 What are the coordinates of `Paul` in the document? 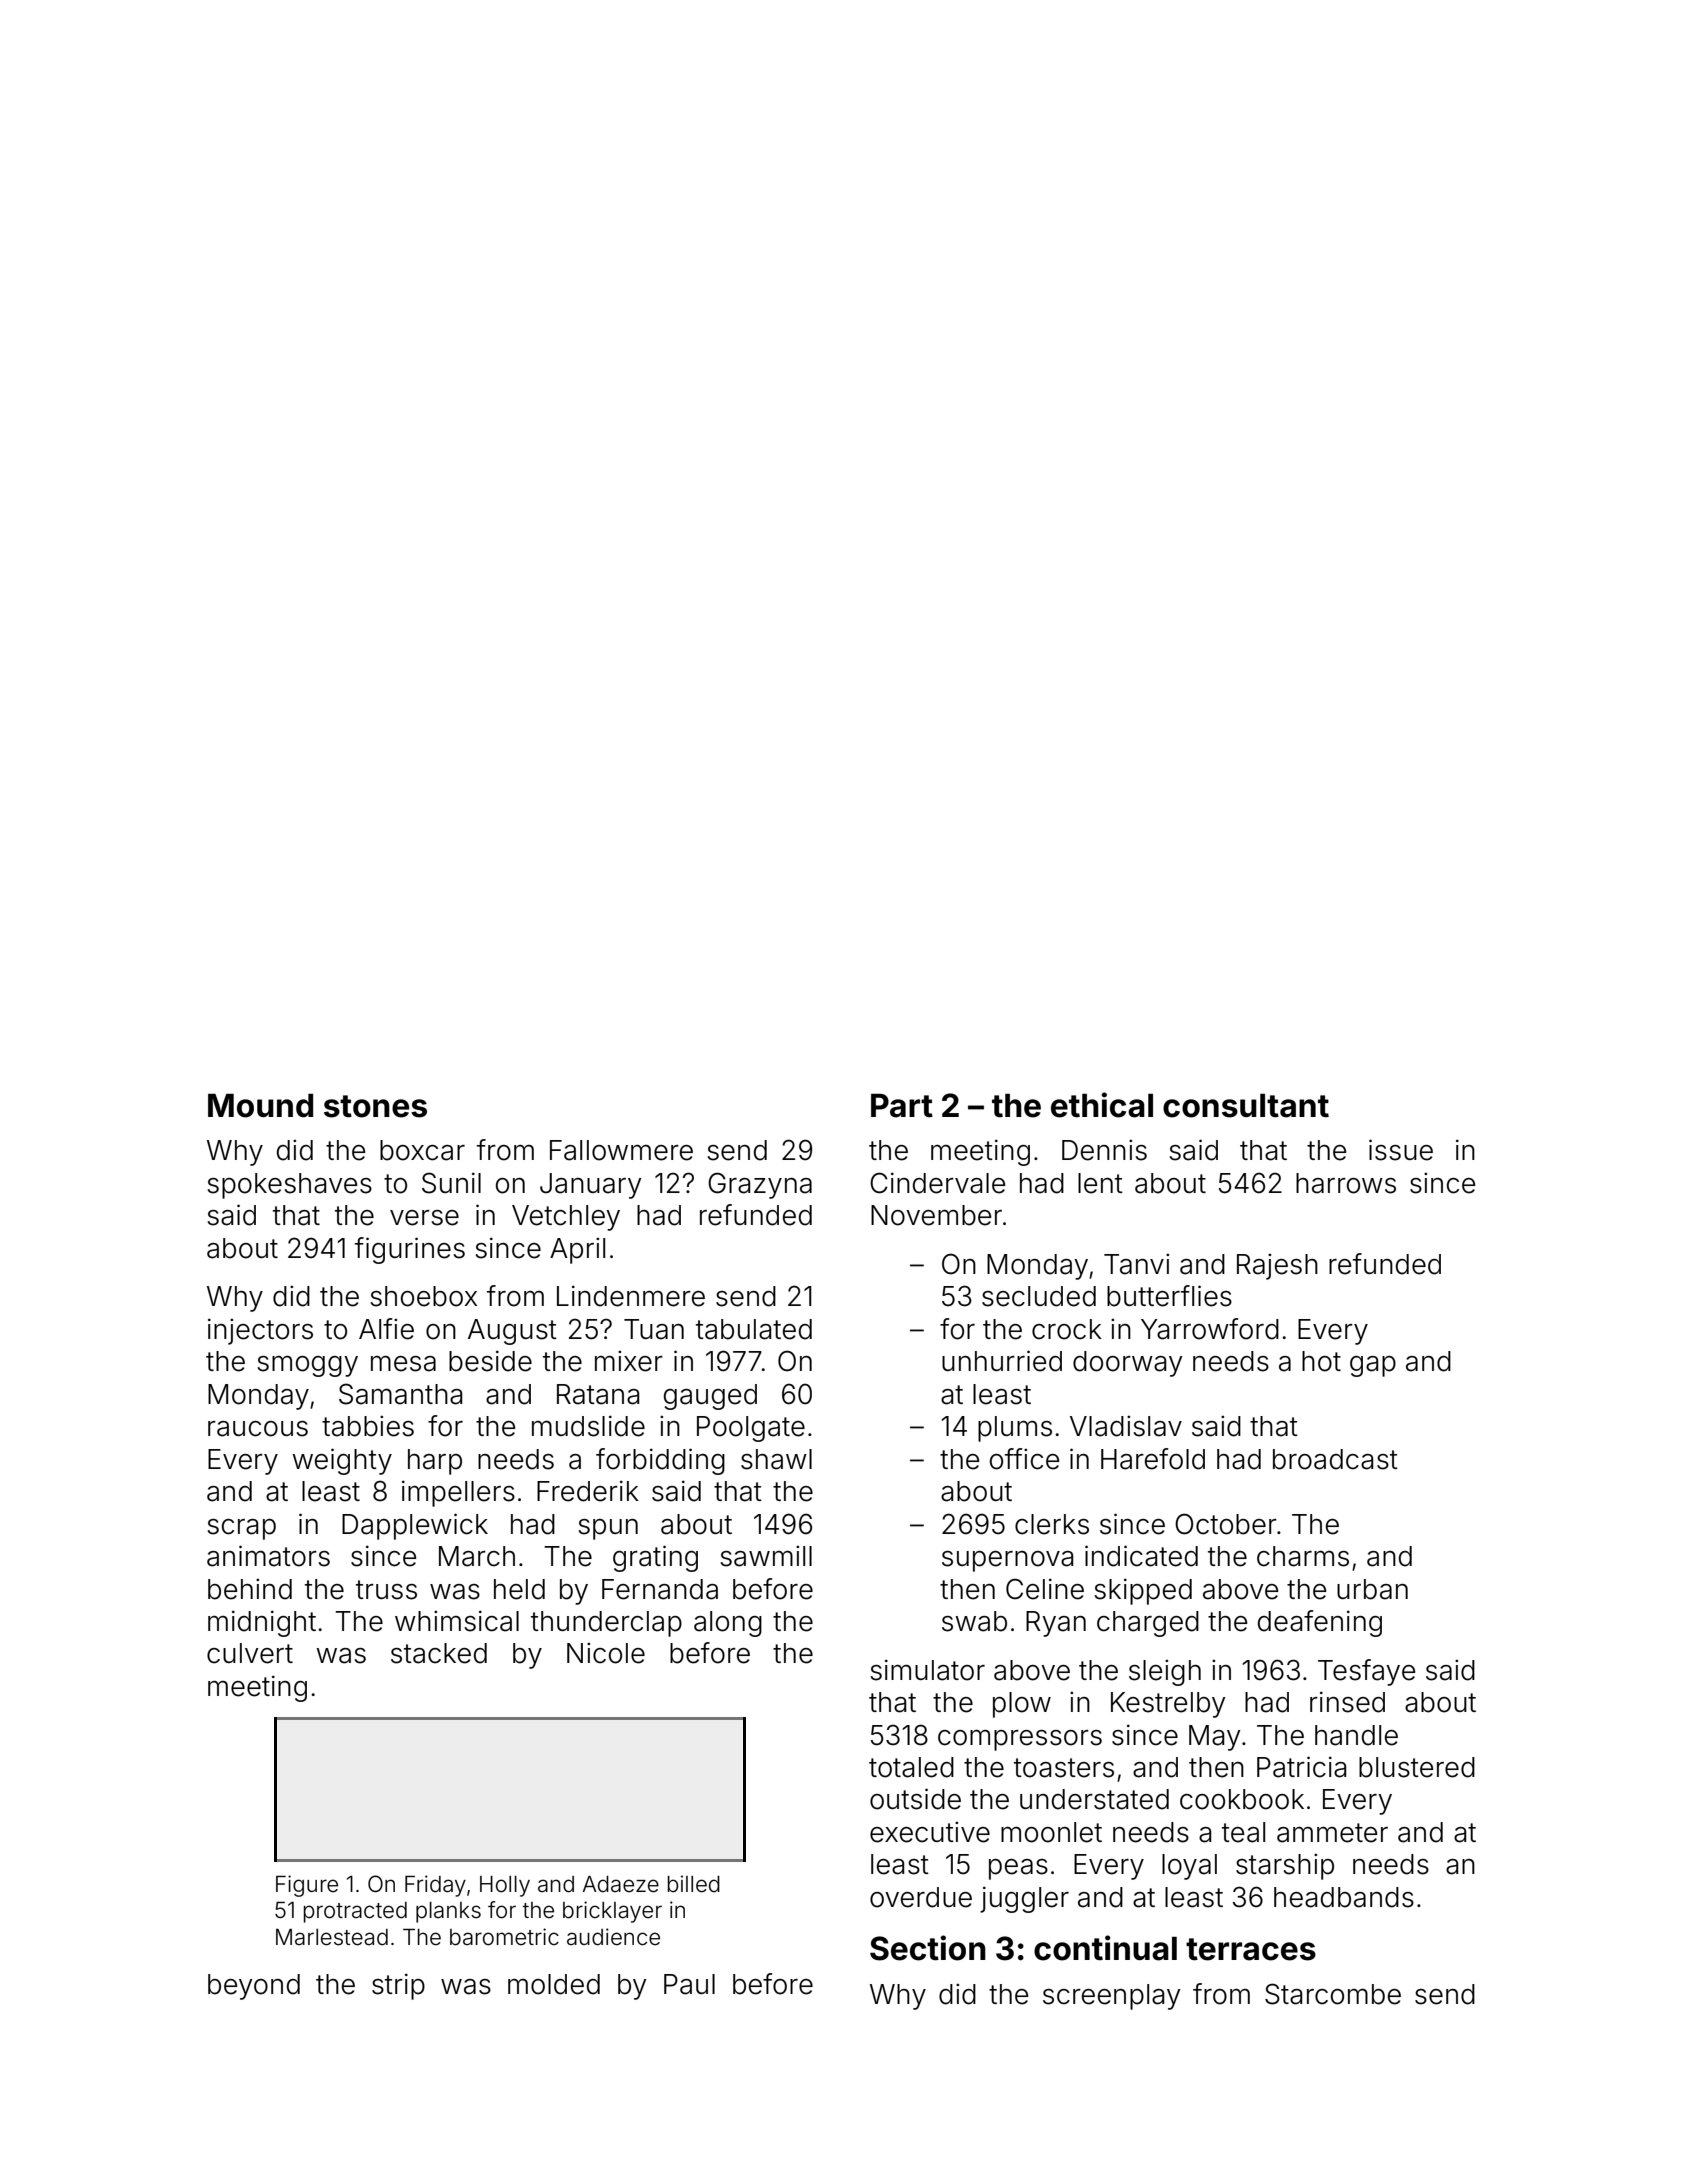 It's located at (689, 1984).
